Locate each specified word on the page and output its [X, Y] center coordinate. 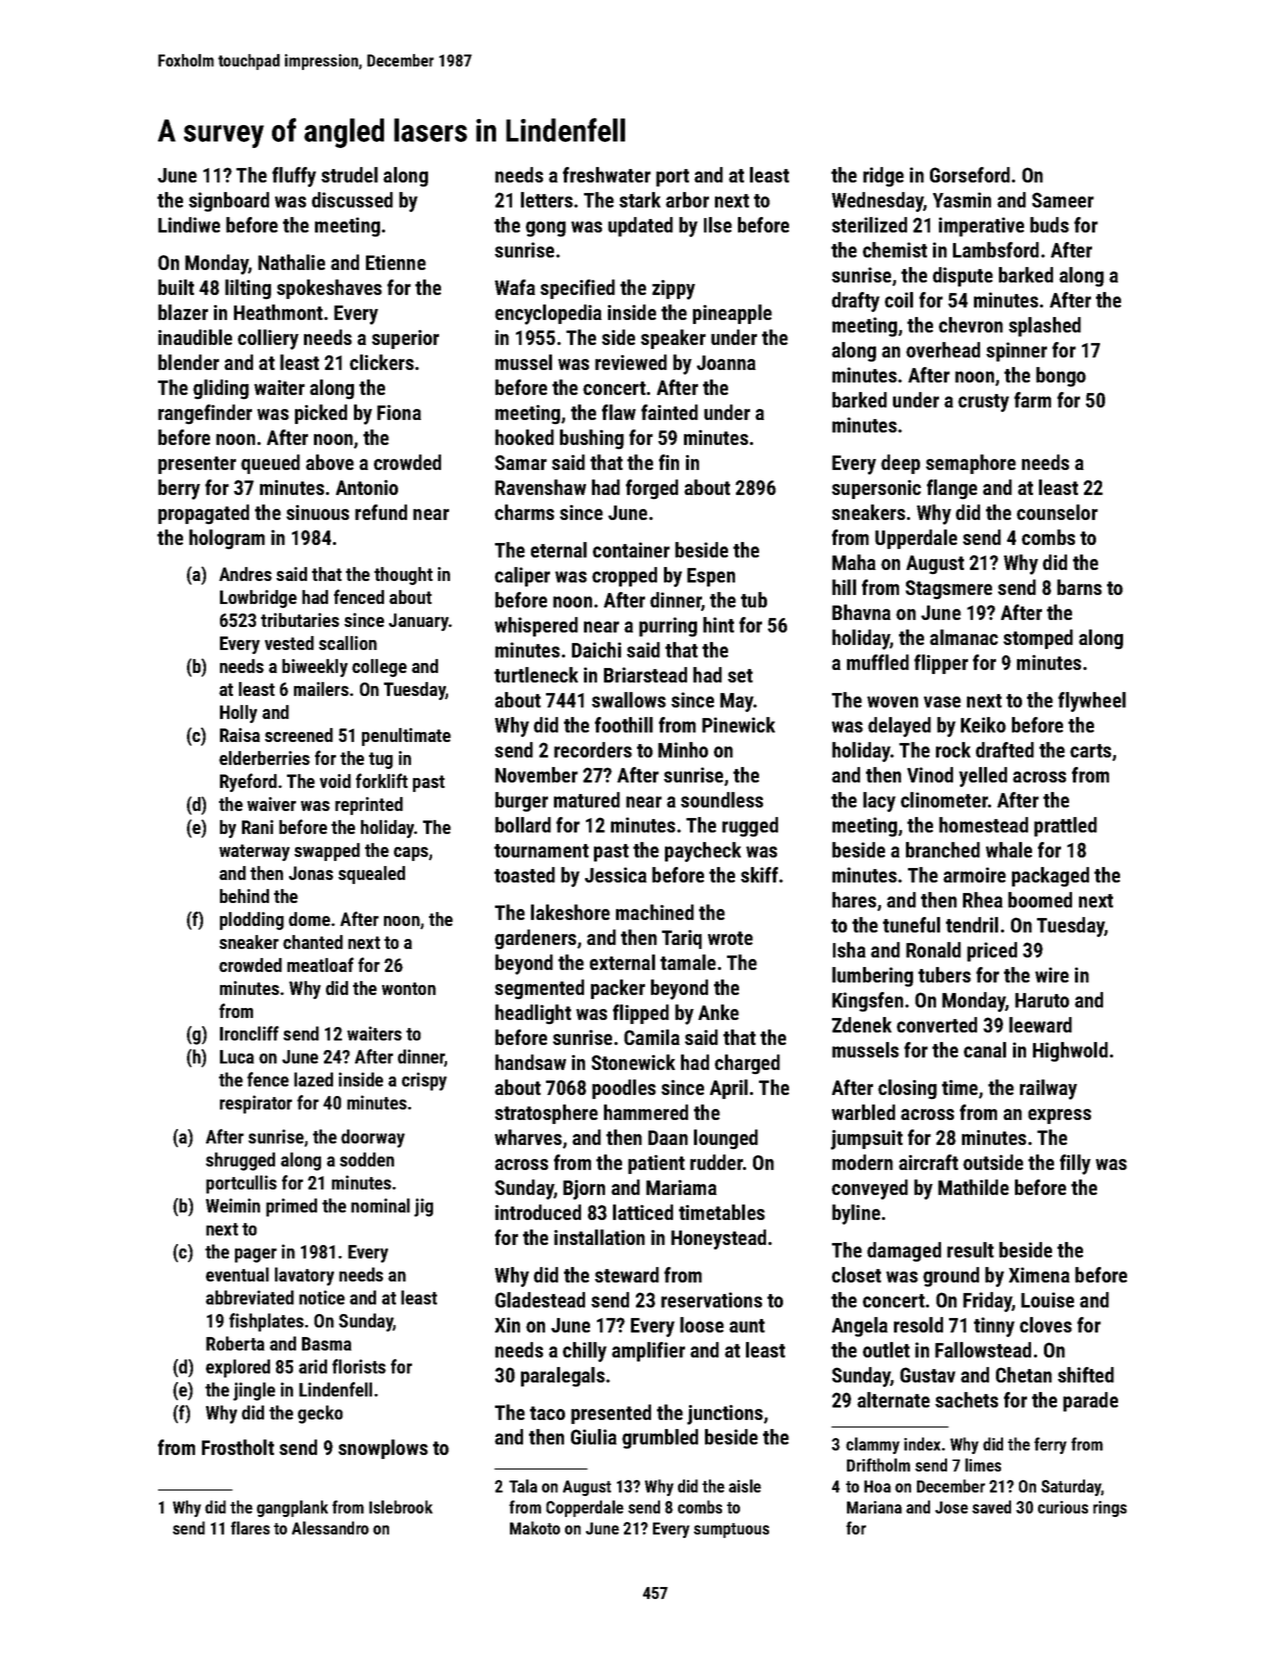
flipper [941, 664]
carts [1090, 751]
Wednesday [878, 202]
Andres [245, 574]
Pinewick [738, 725]
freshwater [607, 175]
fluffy [294, 177]
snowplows [383, 1449]
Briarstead [645, 675]
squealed [371, 875]
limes [983, 1465]
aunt [747, 1326]
